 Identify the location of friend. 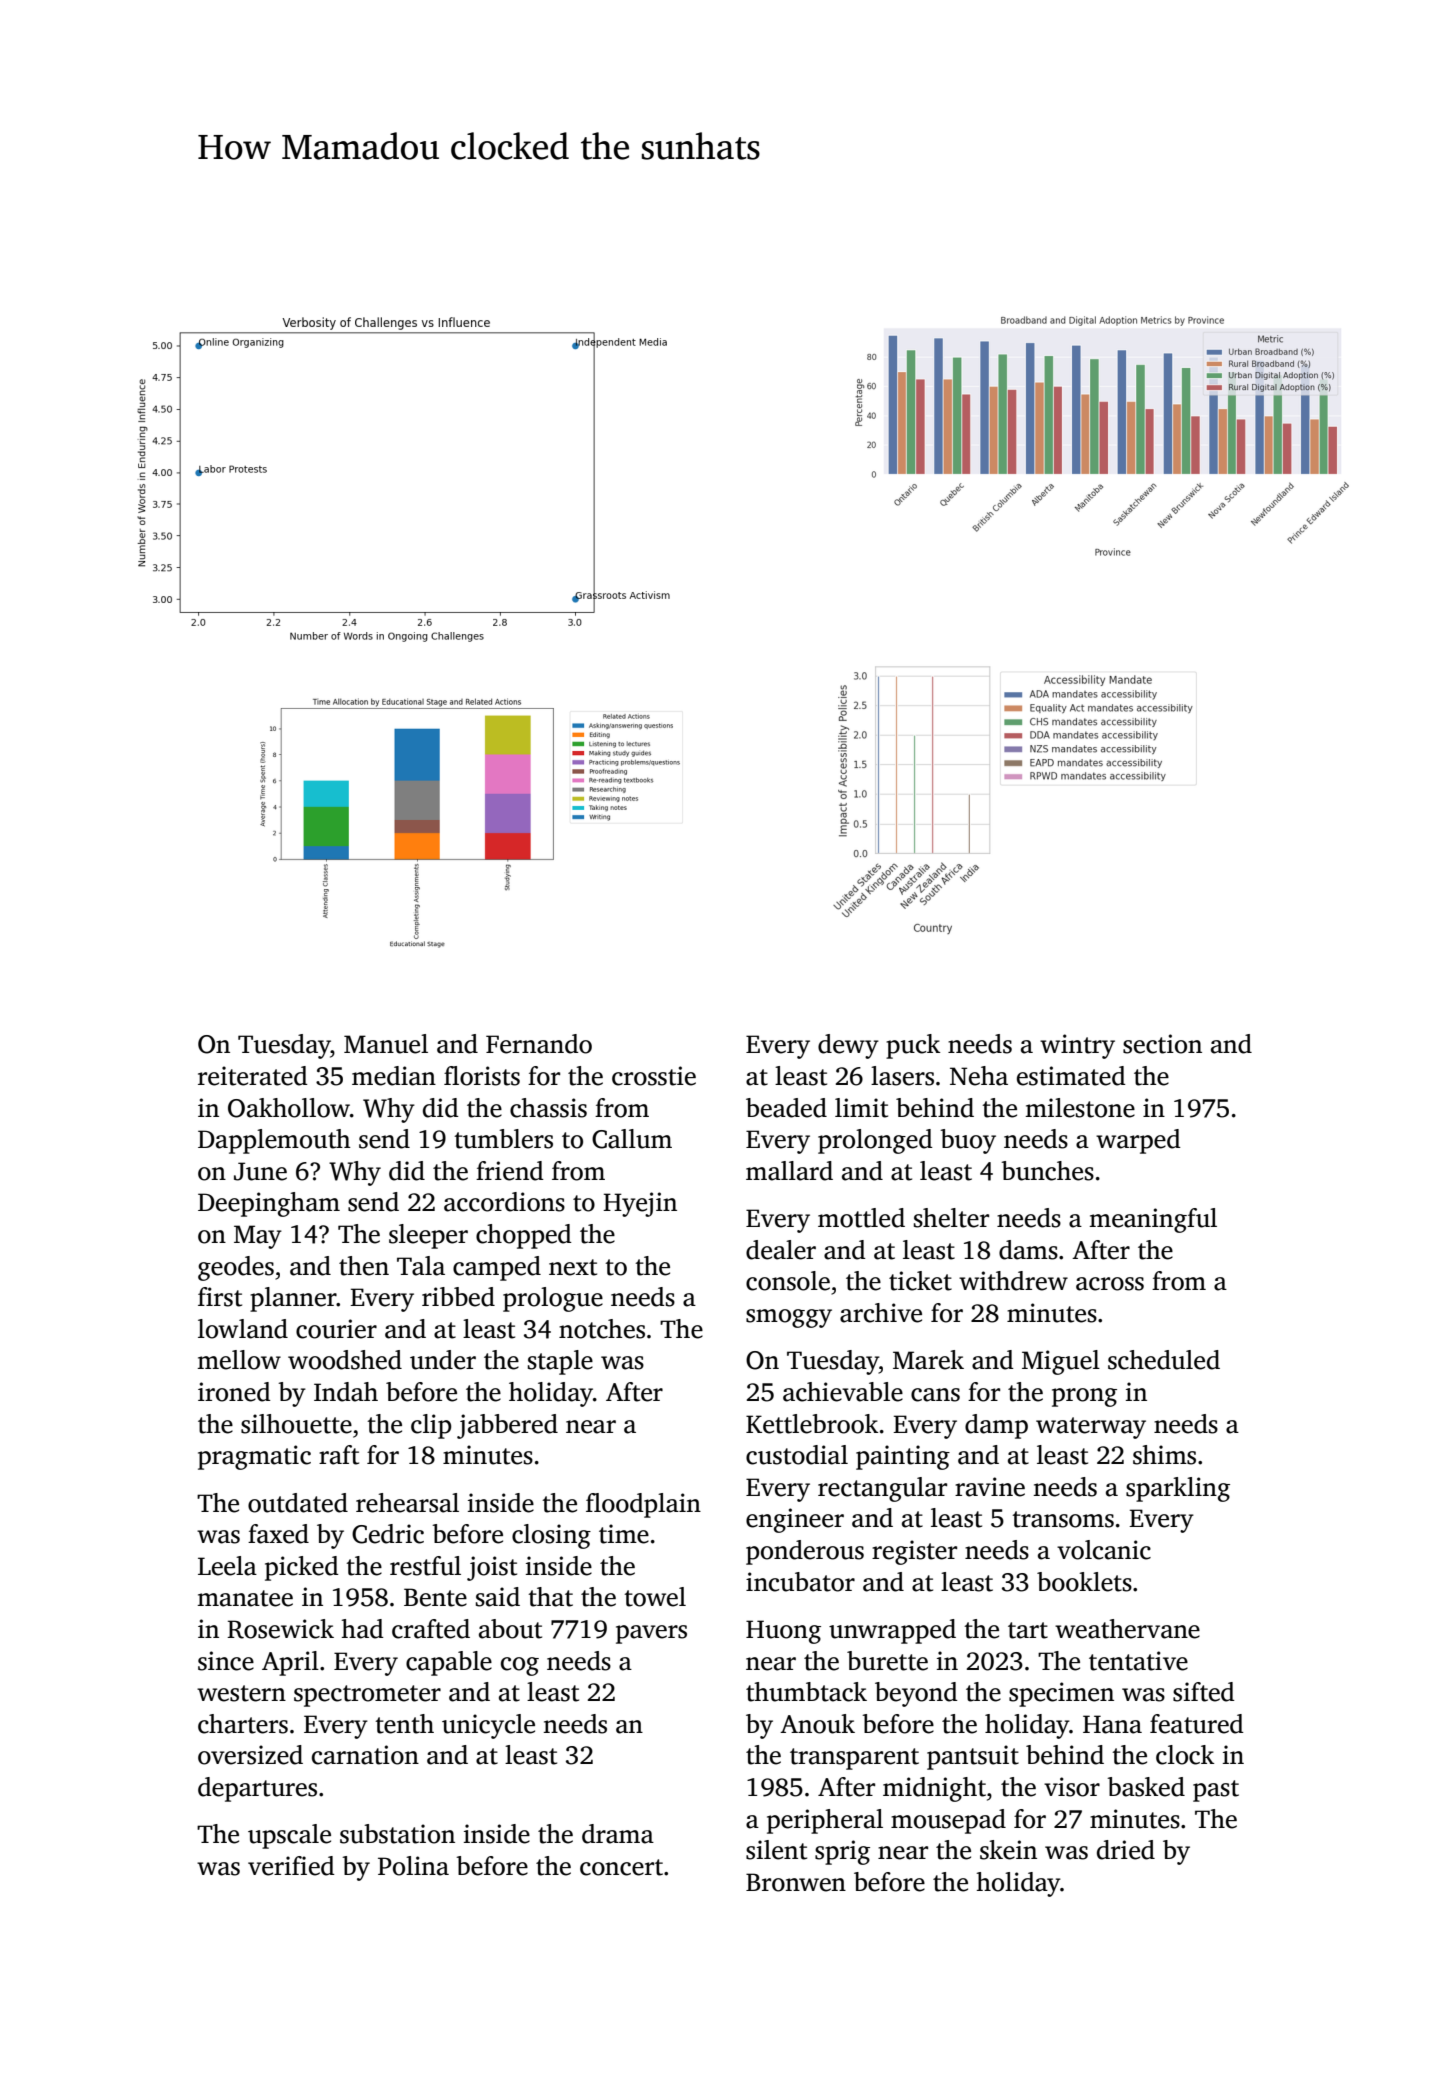
(510, 1171).
